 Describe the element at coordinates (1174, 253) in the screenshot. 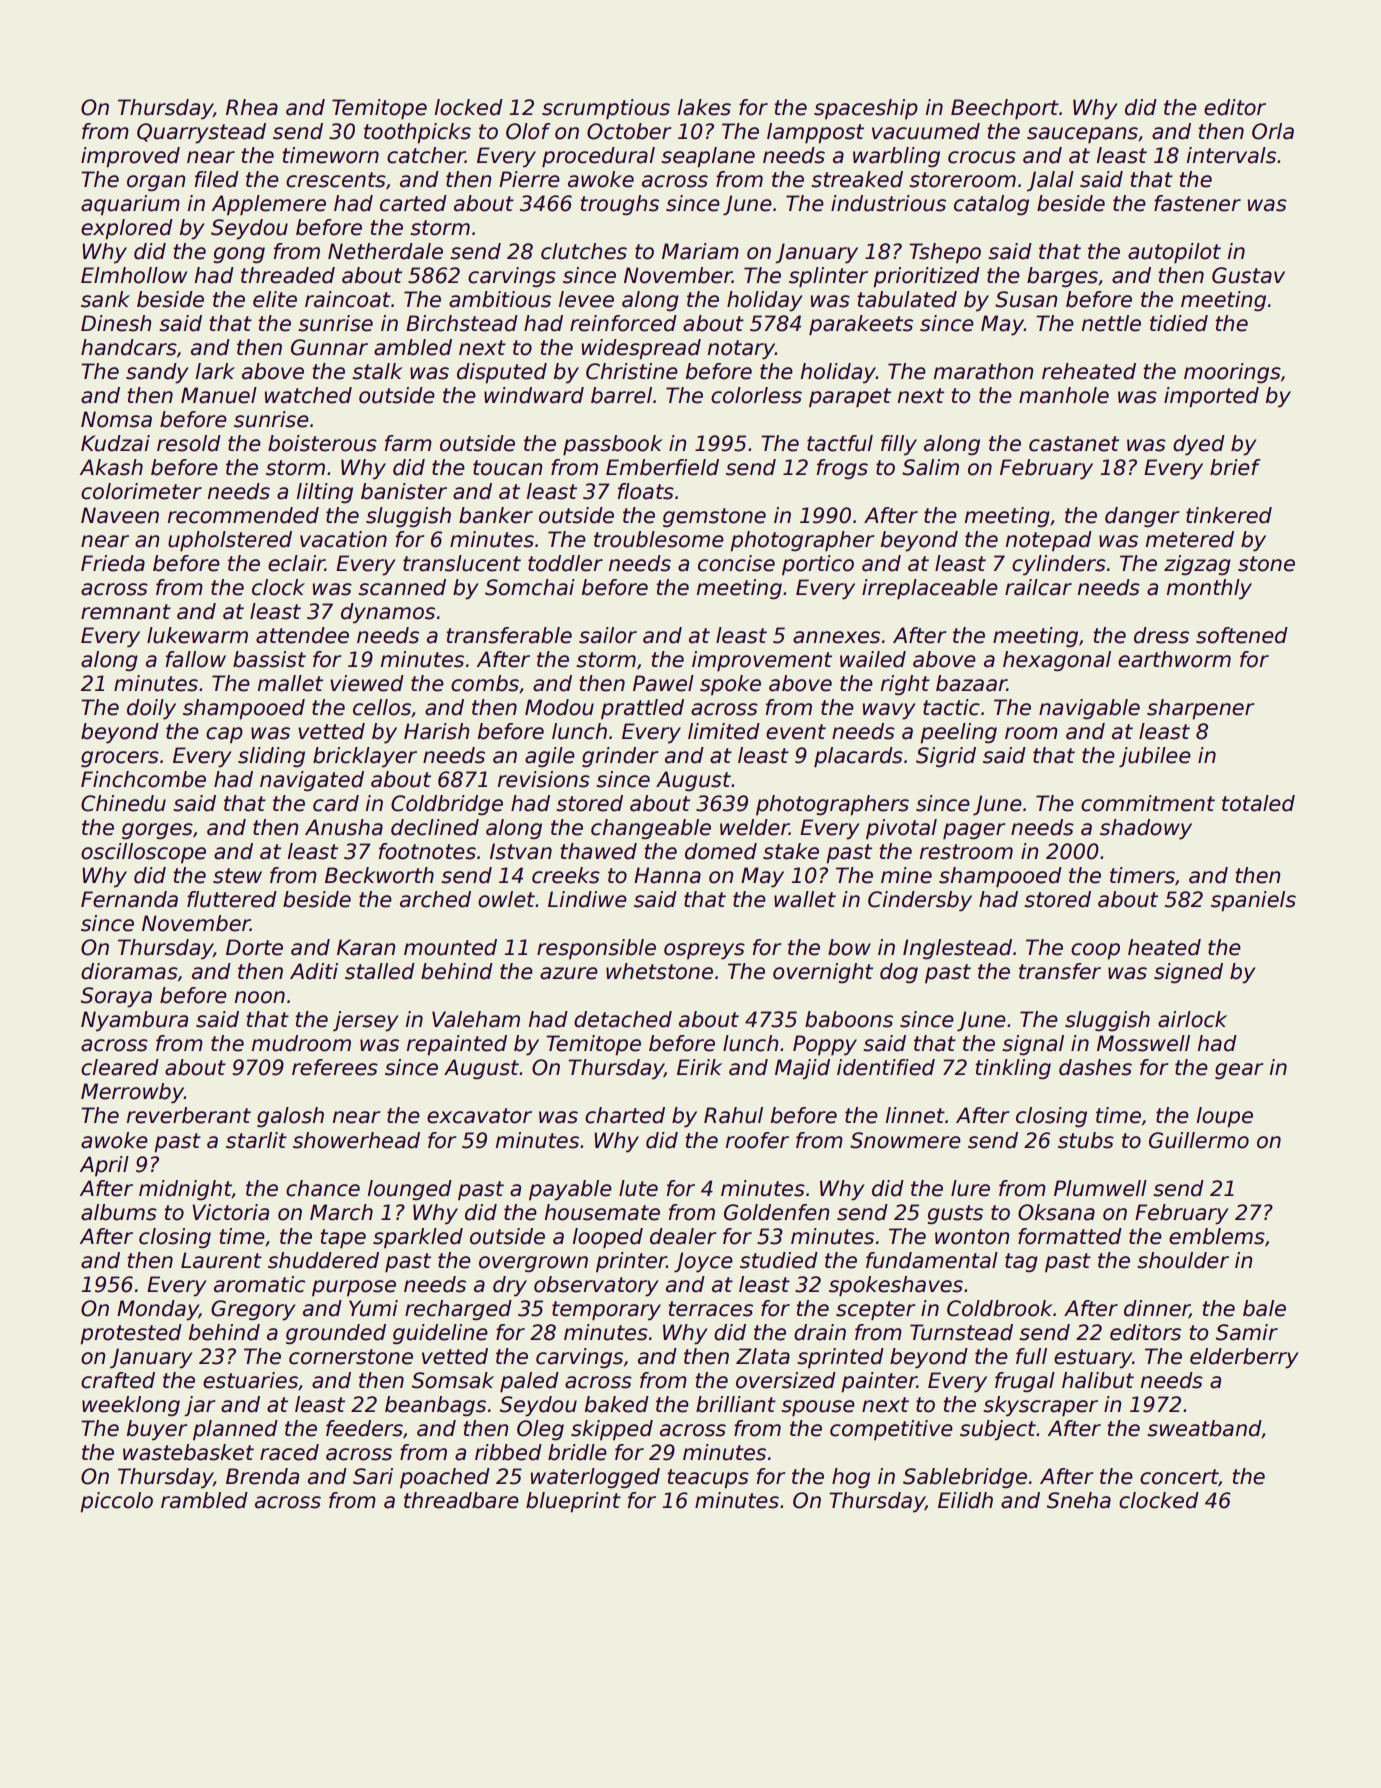

I see `autopilot` at that location.
